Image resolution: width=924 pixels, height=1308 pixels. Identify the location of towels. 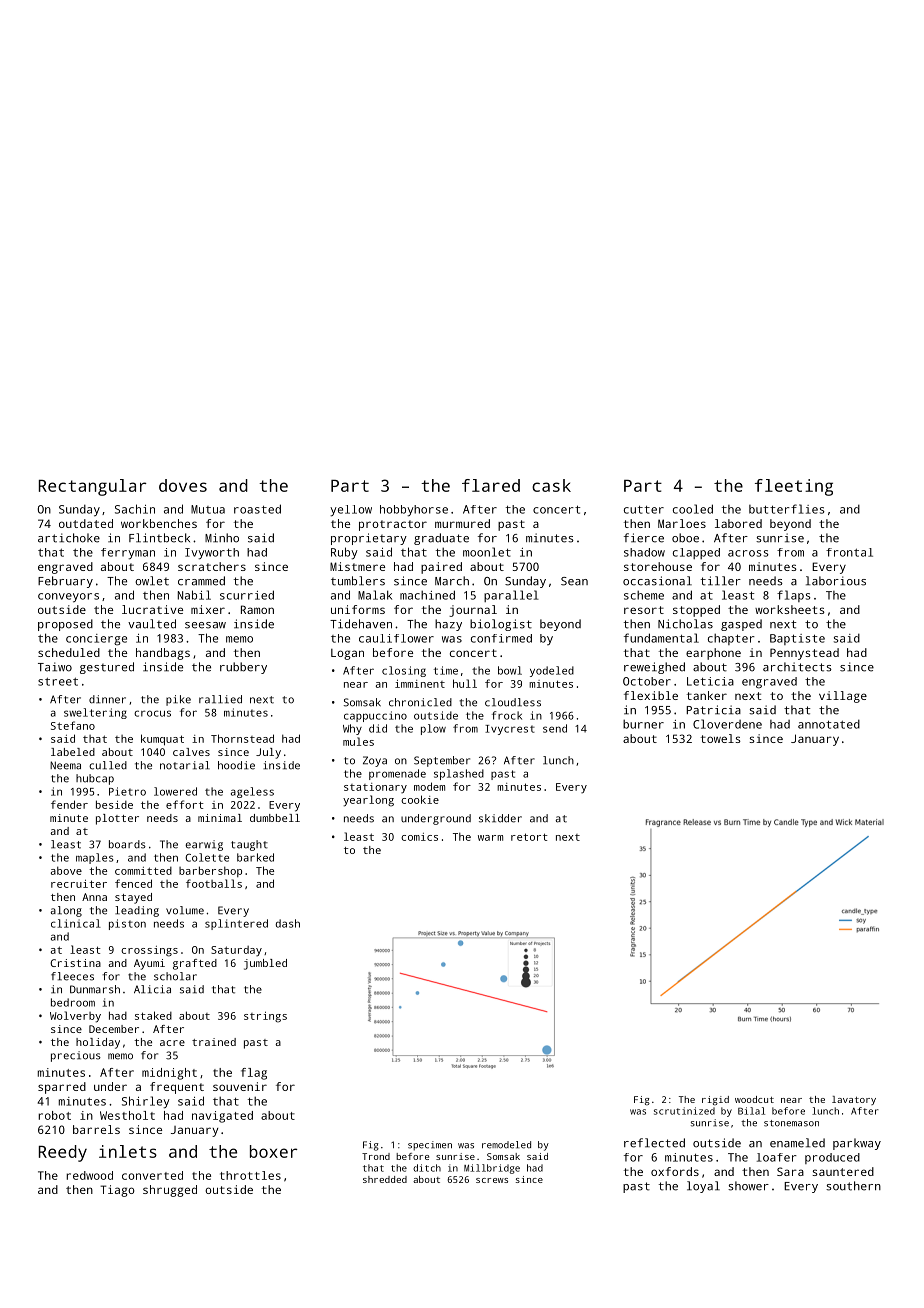
(721, 738).
